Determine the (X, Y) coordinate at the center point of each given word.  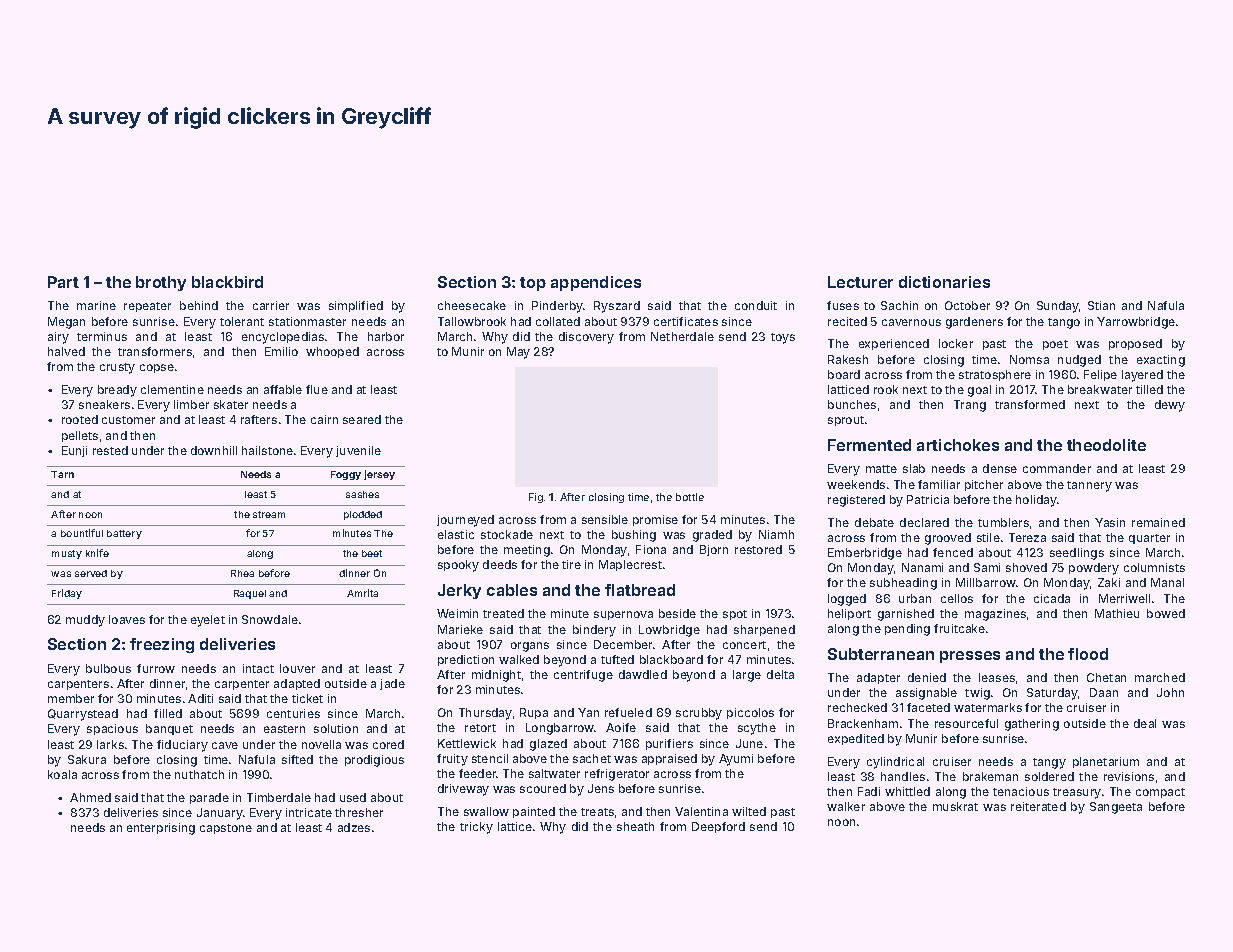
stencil (490, 758)
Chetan (1106, 677)
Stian (1101, 305)
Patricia (928, 499)
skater (231, 404)
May (518, 353)
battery (124, 534)
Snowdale (270, 619)
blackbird (227, 282)
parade (209, 798)
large (747, 676)
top (533, 284)
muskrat (955, 806)
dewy (1170, 406)
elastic (456, 534)
